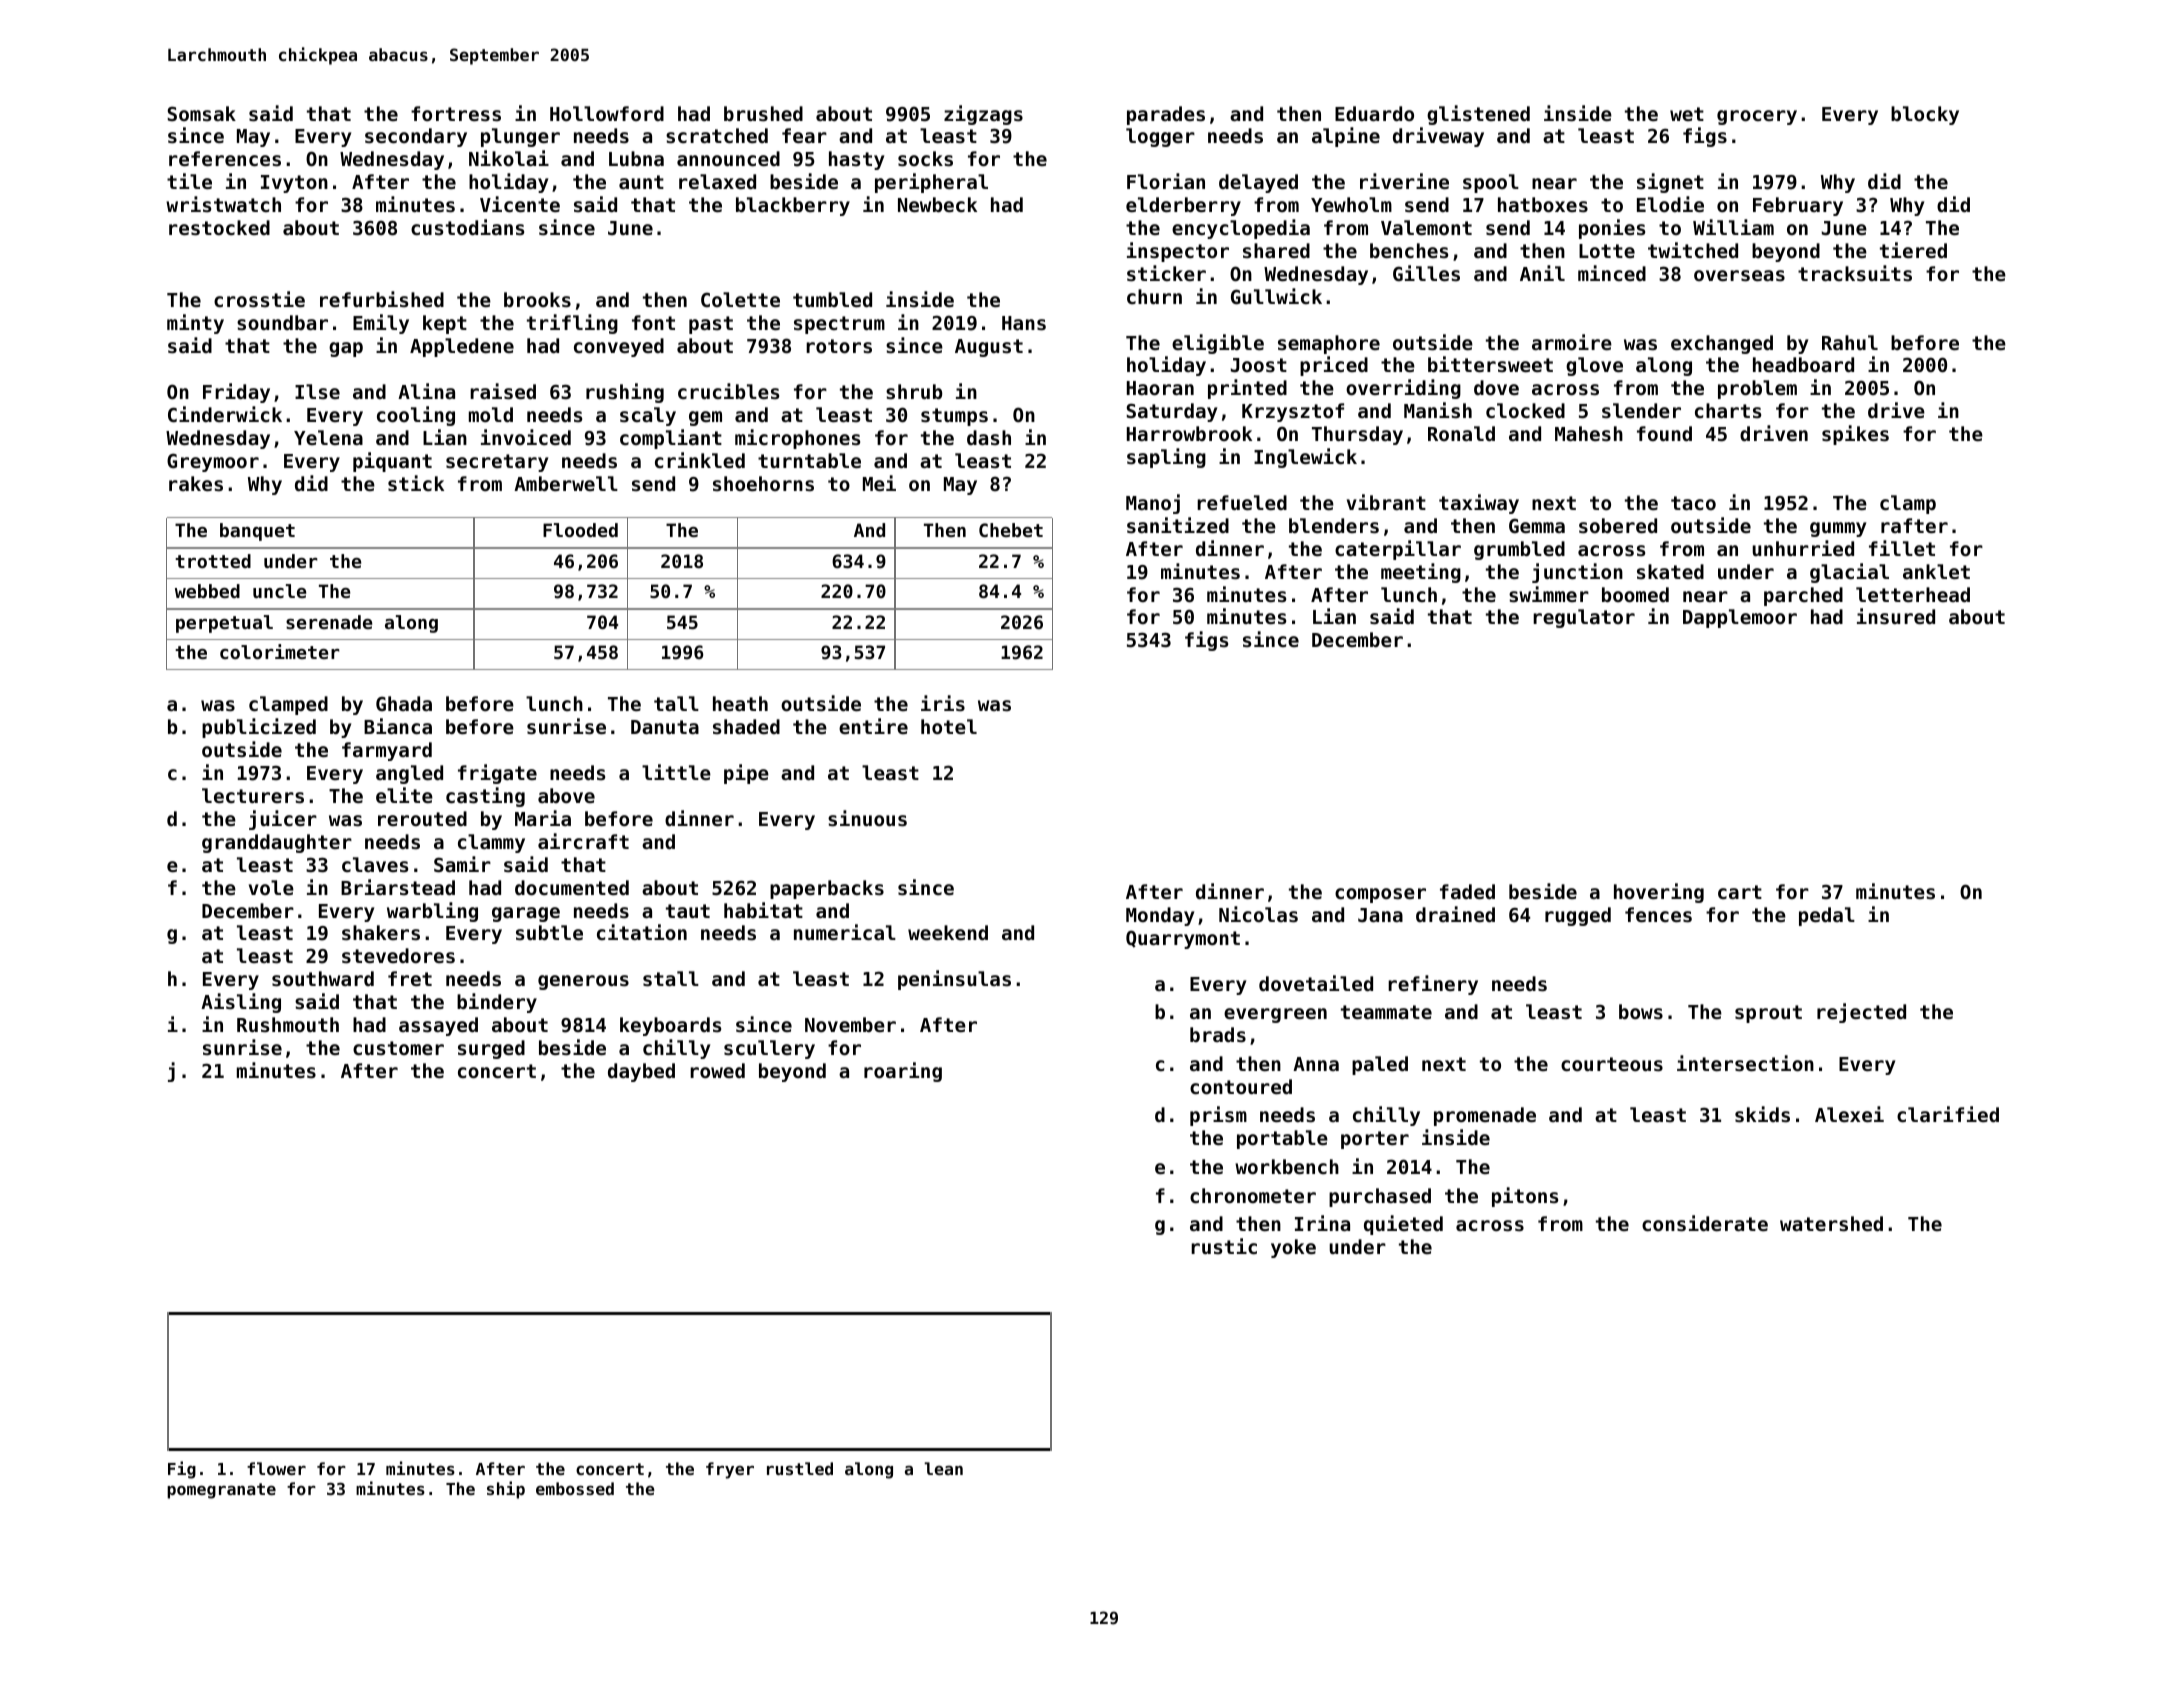  I want to click on Eduardo, so click(1374, 113).
